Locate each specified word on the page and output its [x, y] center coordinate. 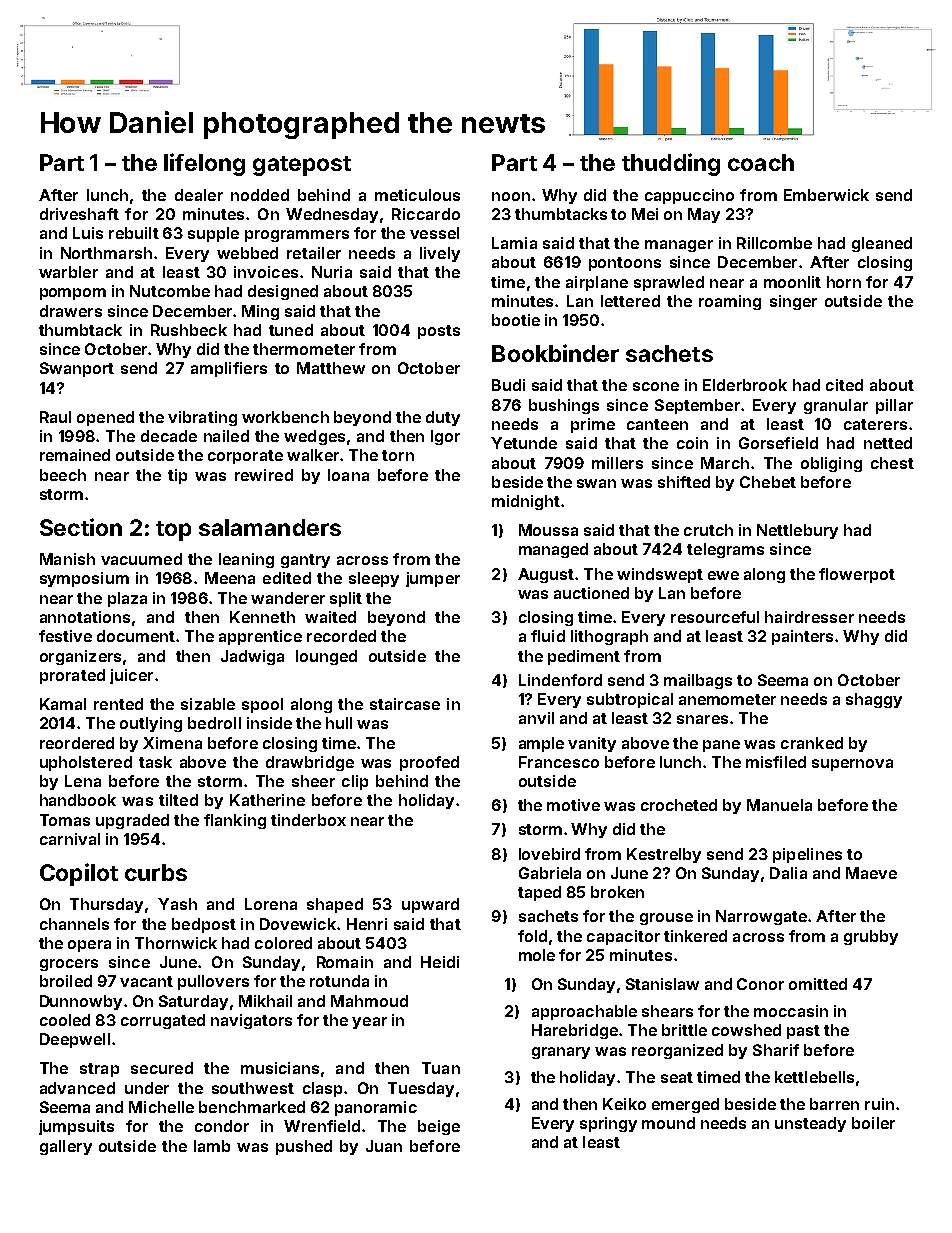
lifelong [204, 164]
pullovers [213, 982]
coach [761, 162]
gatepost [302, 166]
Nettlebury [797, 531]
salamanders [270, 527]
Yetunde [524, 443]
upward [430, 905]
